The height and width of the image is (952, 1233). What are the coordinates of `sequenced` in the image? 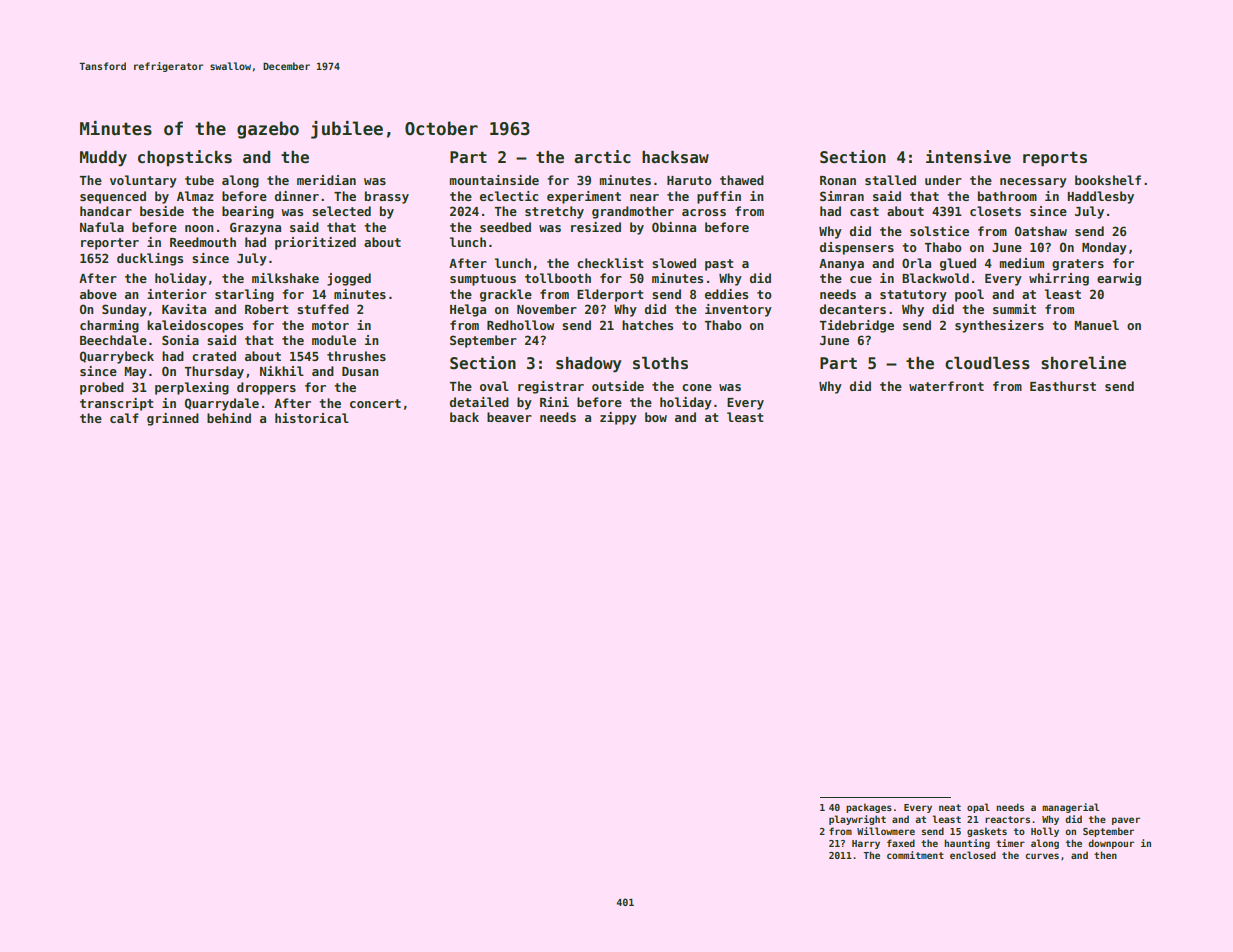 It's located at (113, 197).
